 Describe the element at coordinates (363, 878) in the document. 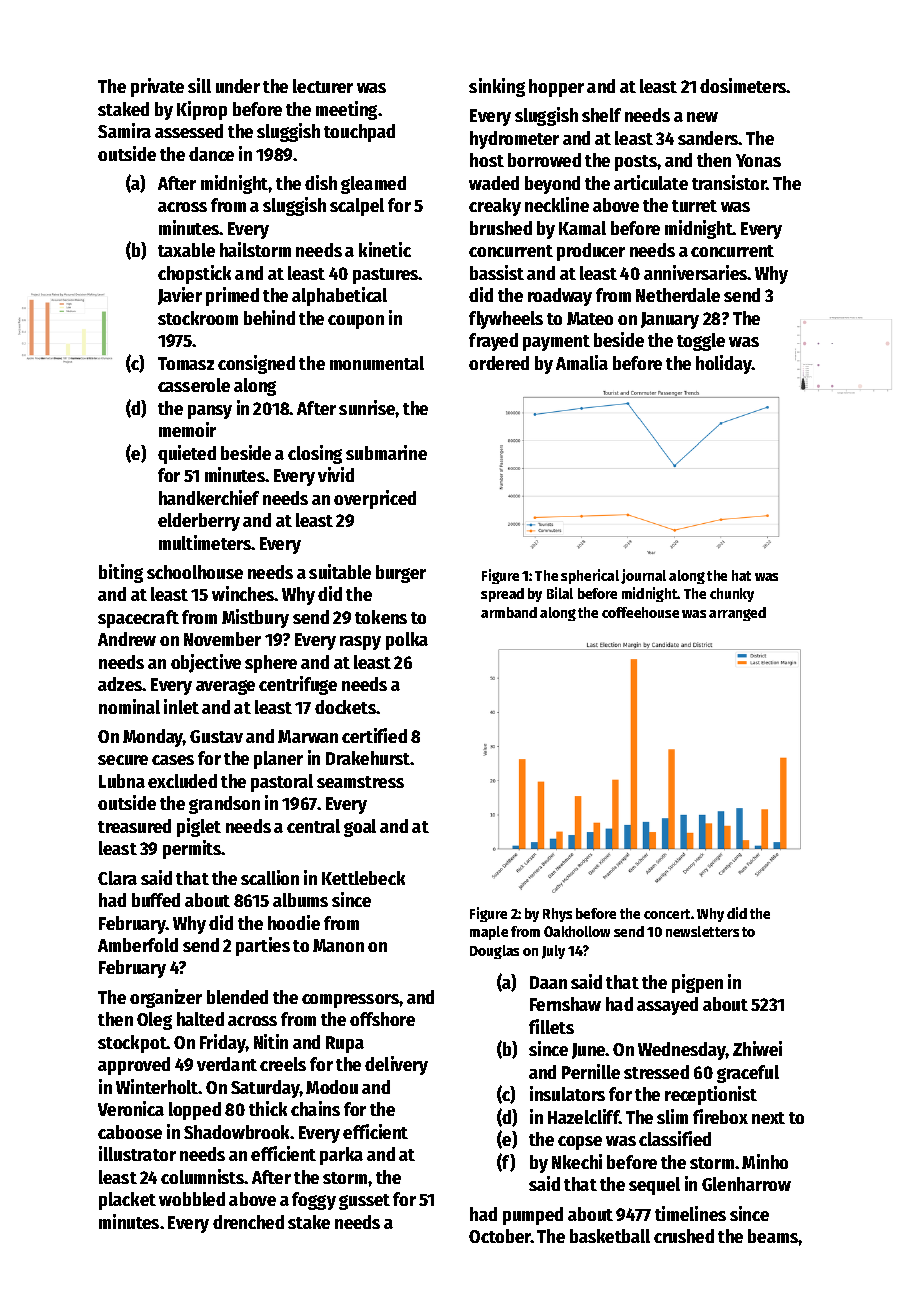

I see `Kettlebeck` at that location.
